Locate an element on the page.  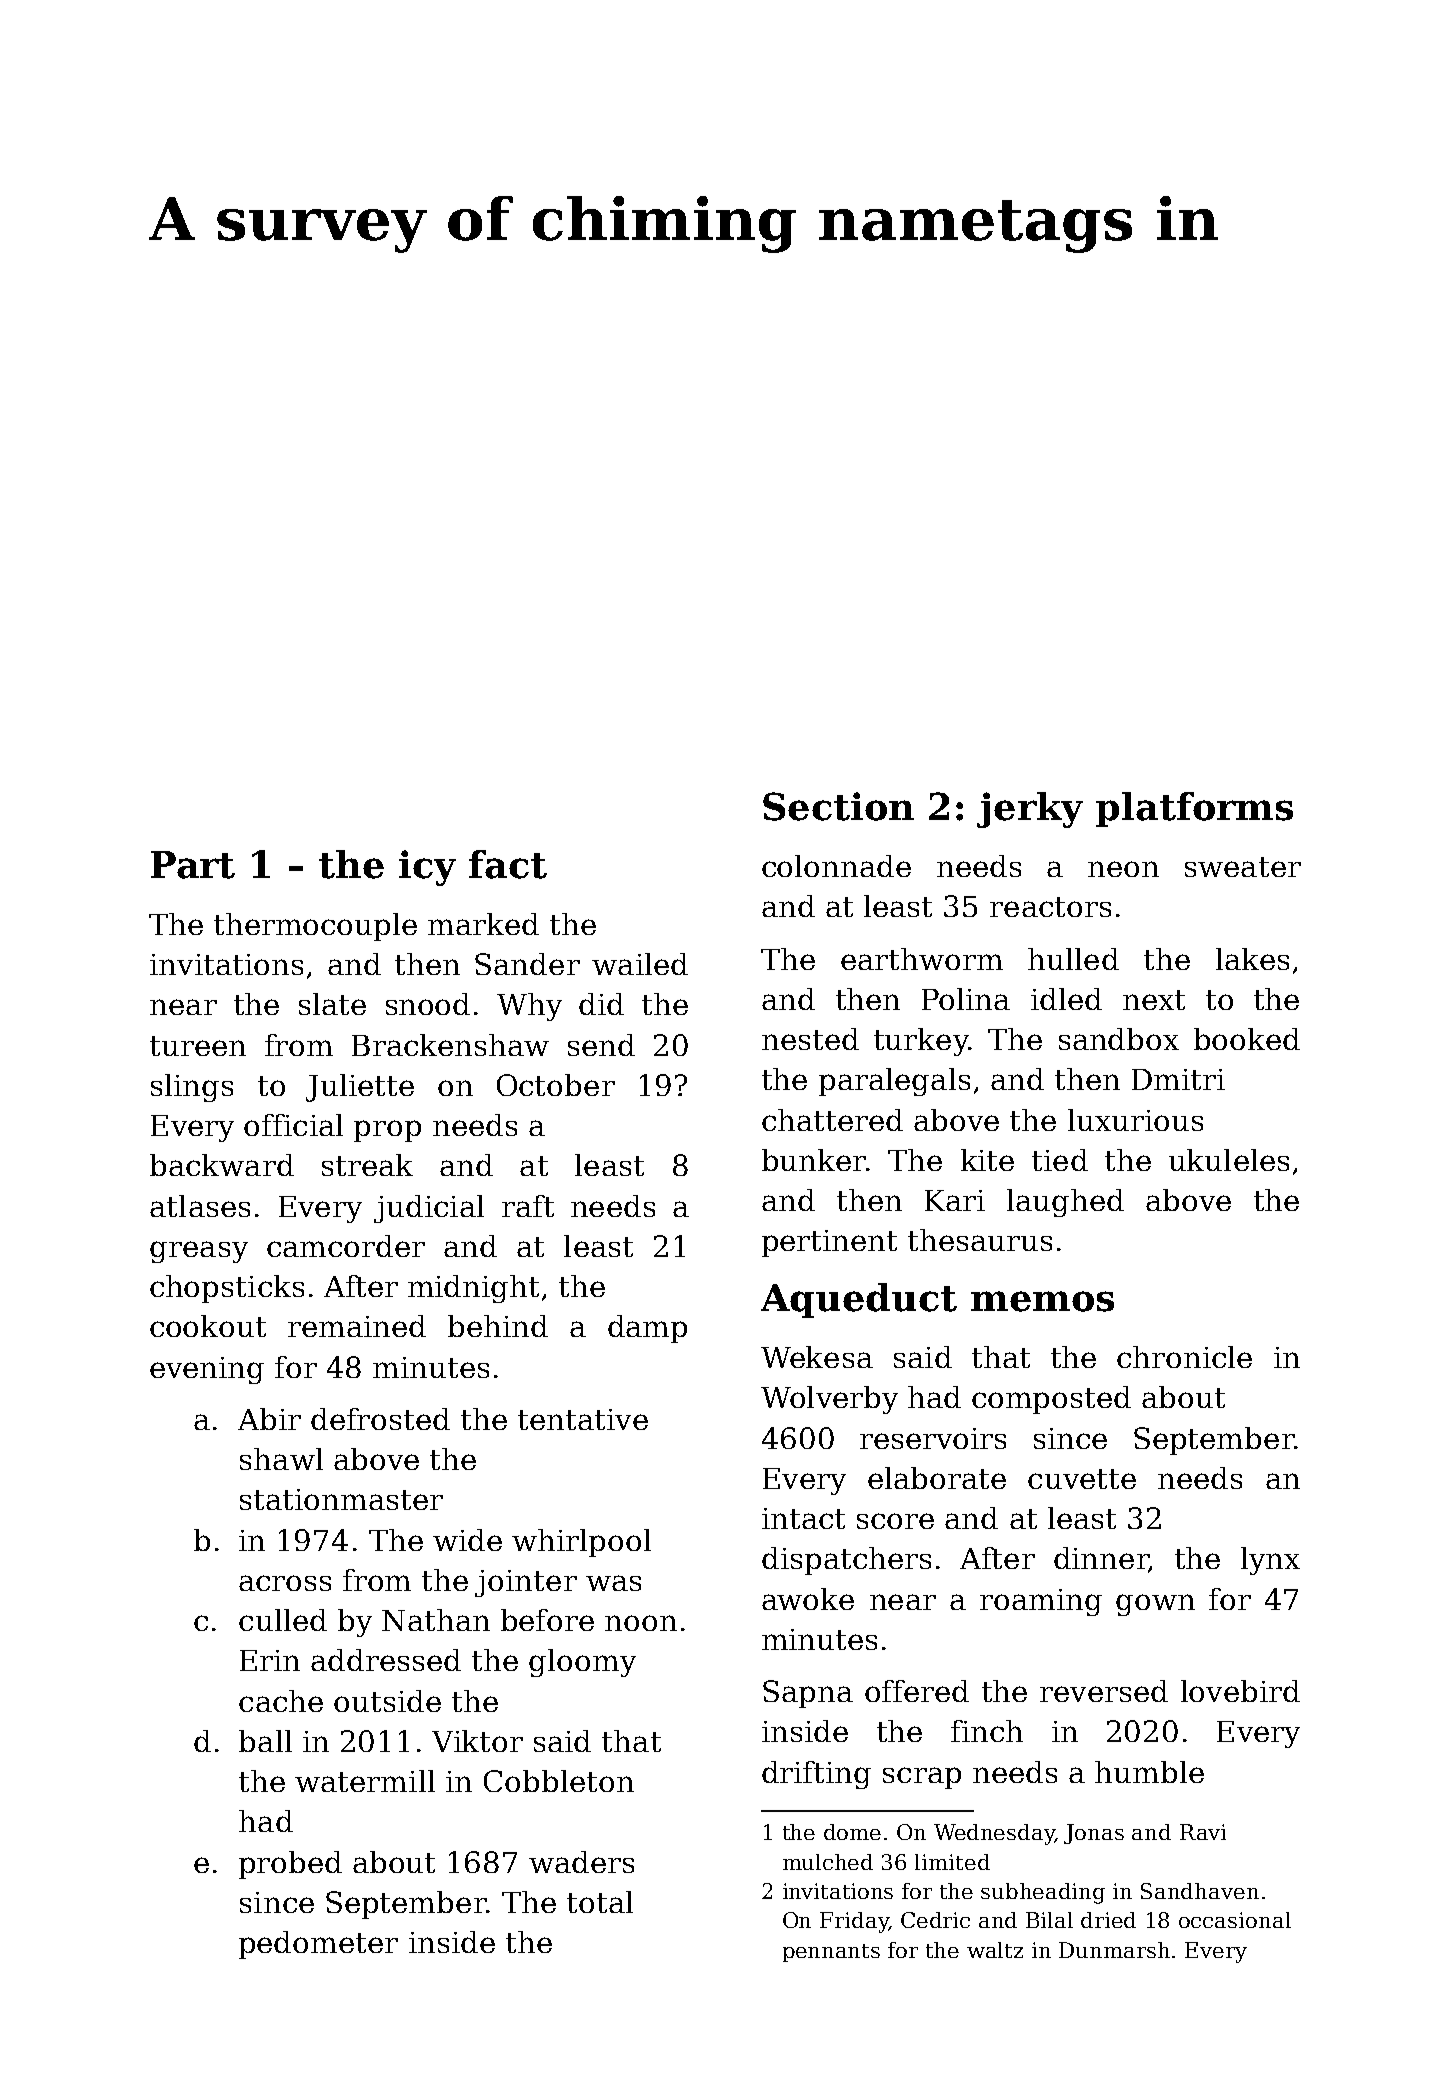
Aqueduct is located at coordinates (859, 1300).
